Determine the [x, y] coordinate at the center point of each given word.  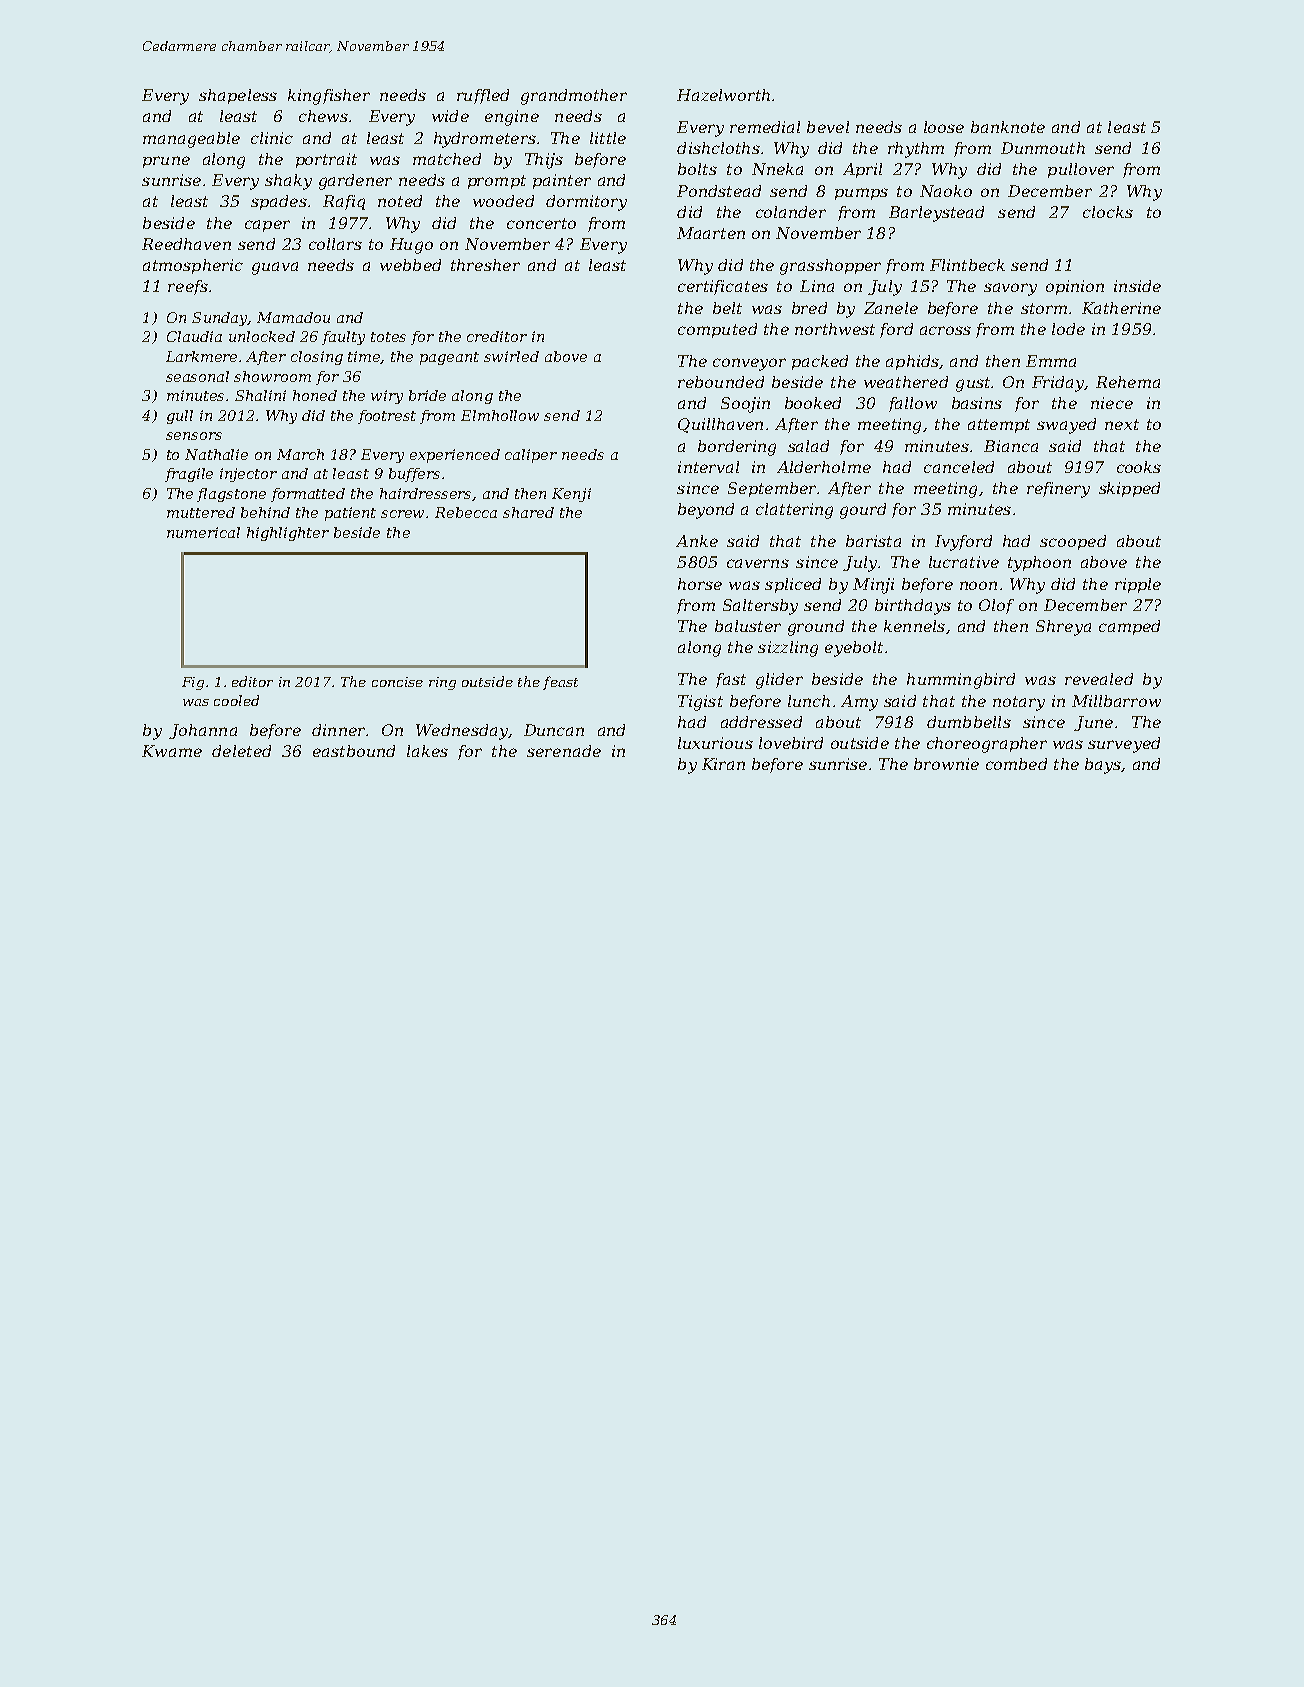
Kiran [723, 764]
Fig [193, 683]
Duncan [554, 730]
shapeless [238, 96]
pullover [1081, 170]
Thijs [544, 161]
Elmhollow [500, 415]
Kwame [172, 751]
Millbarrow [1116, 701]
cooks [1139, 467]
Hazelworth [723, 95]
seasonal [197, 376]
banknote [1008, 127]
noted [400, 201]
